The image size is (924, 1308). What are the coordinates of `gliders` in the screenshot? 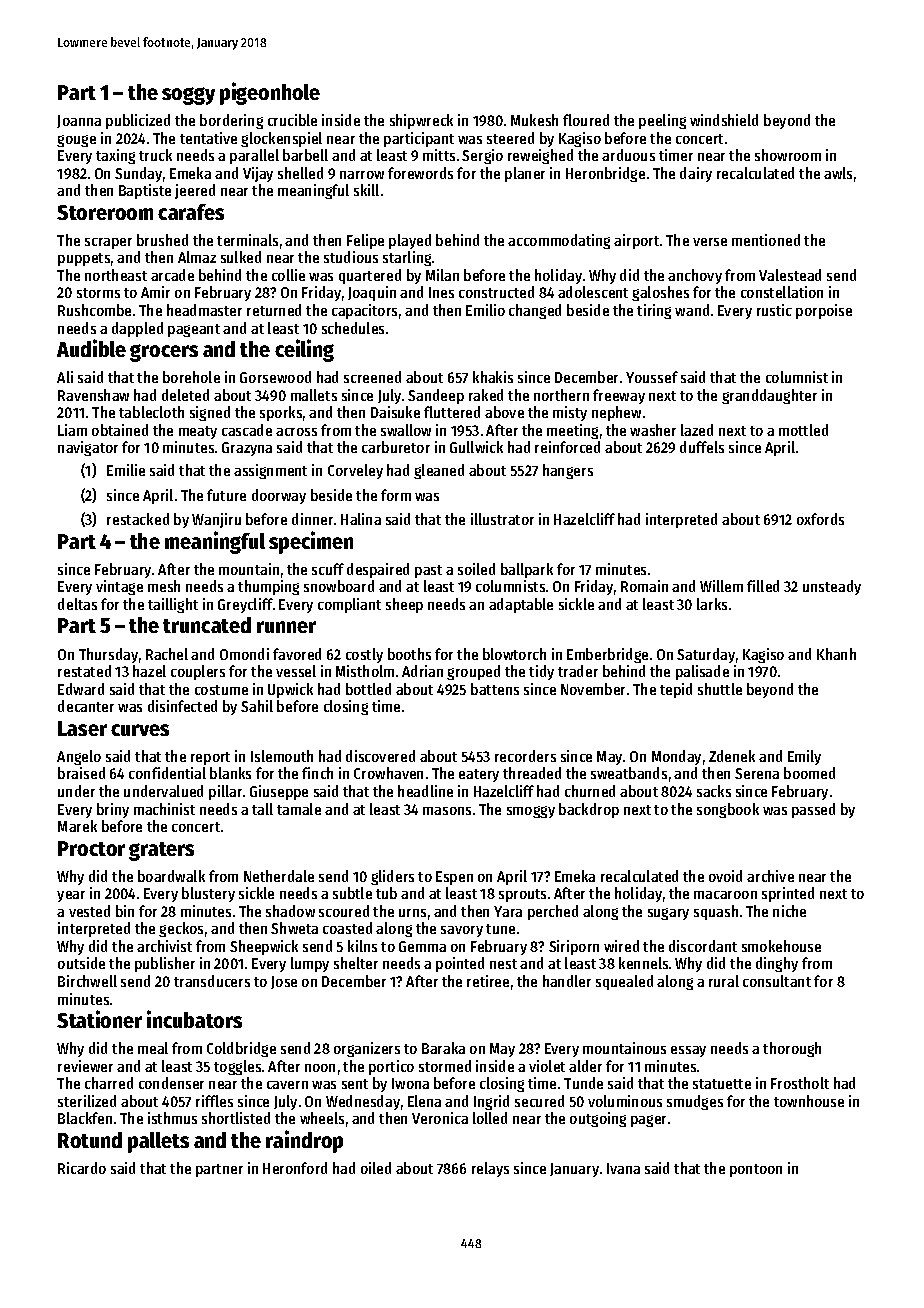 It's located at (392, 877).
